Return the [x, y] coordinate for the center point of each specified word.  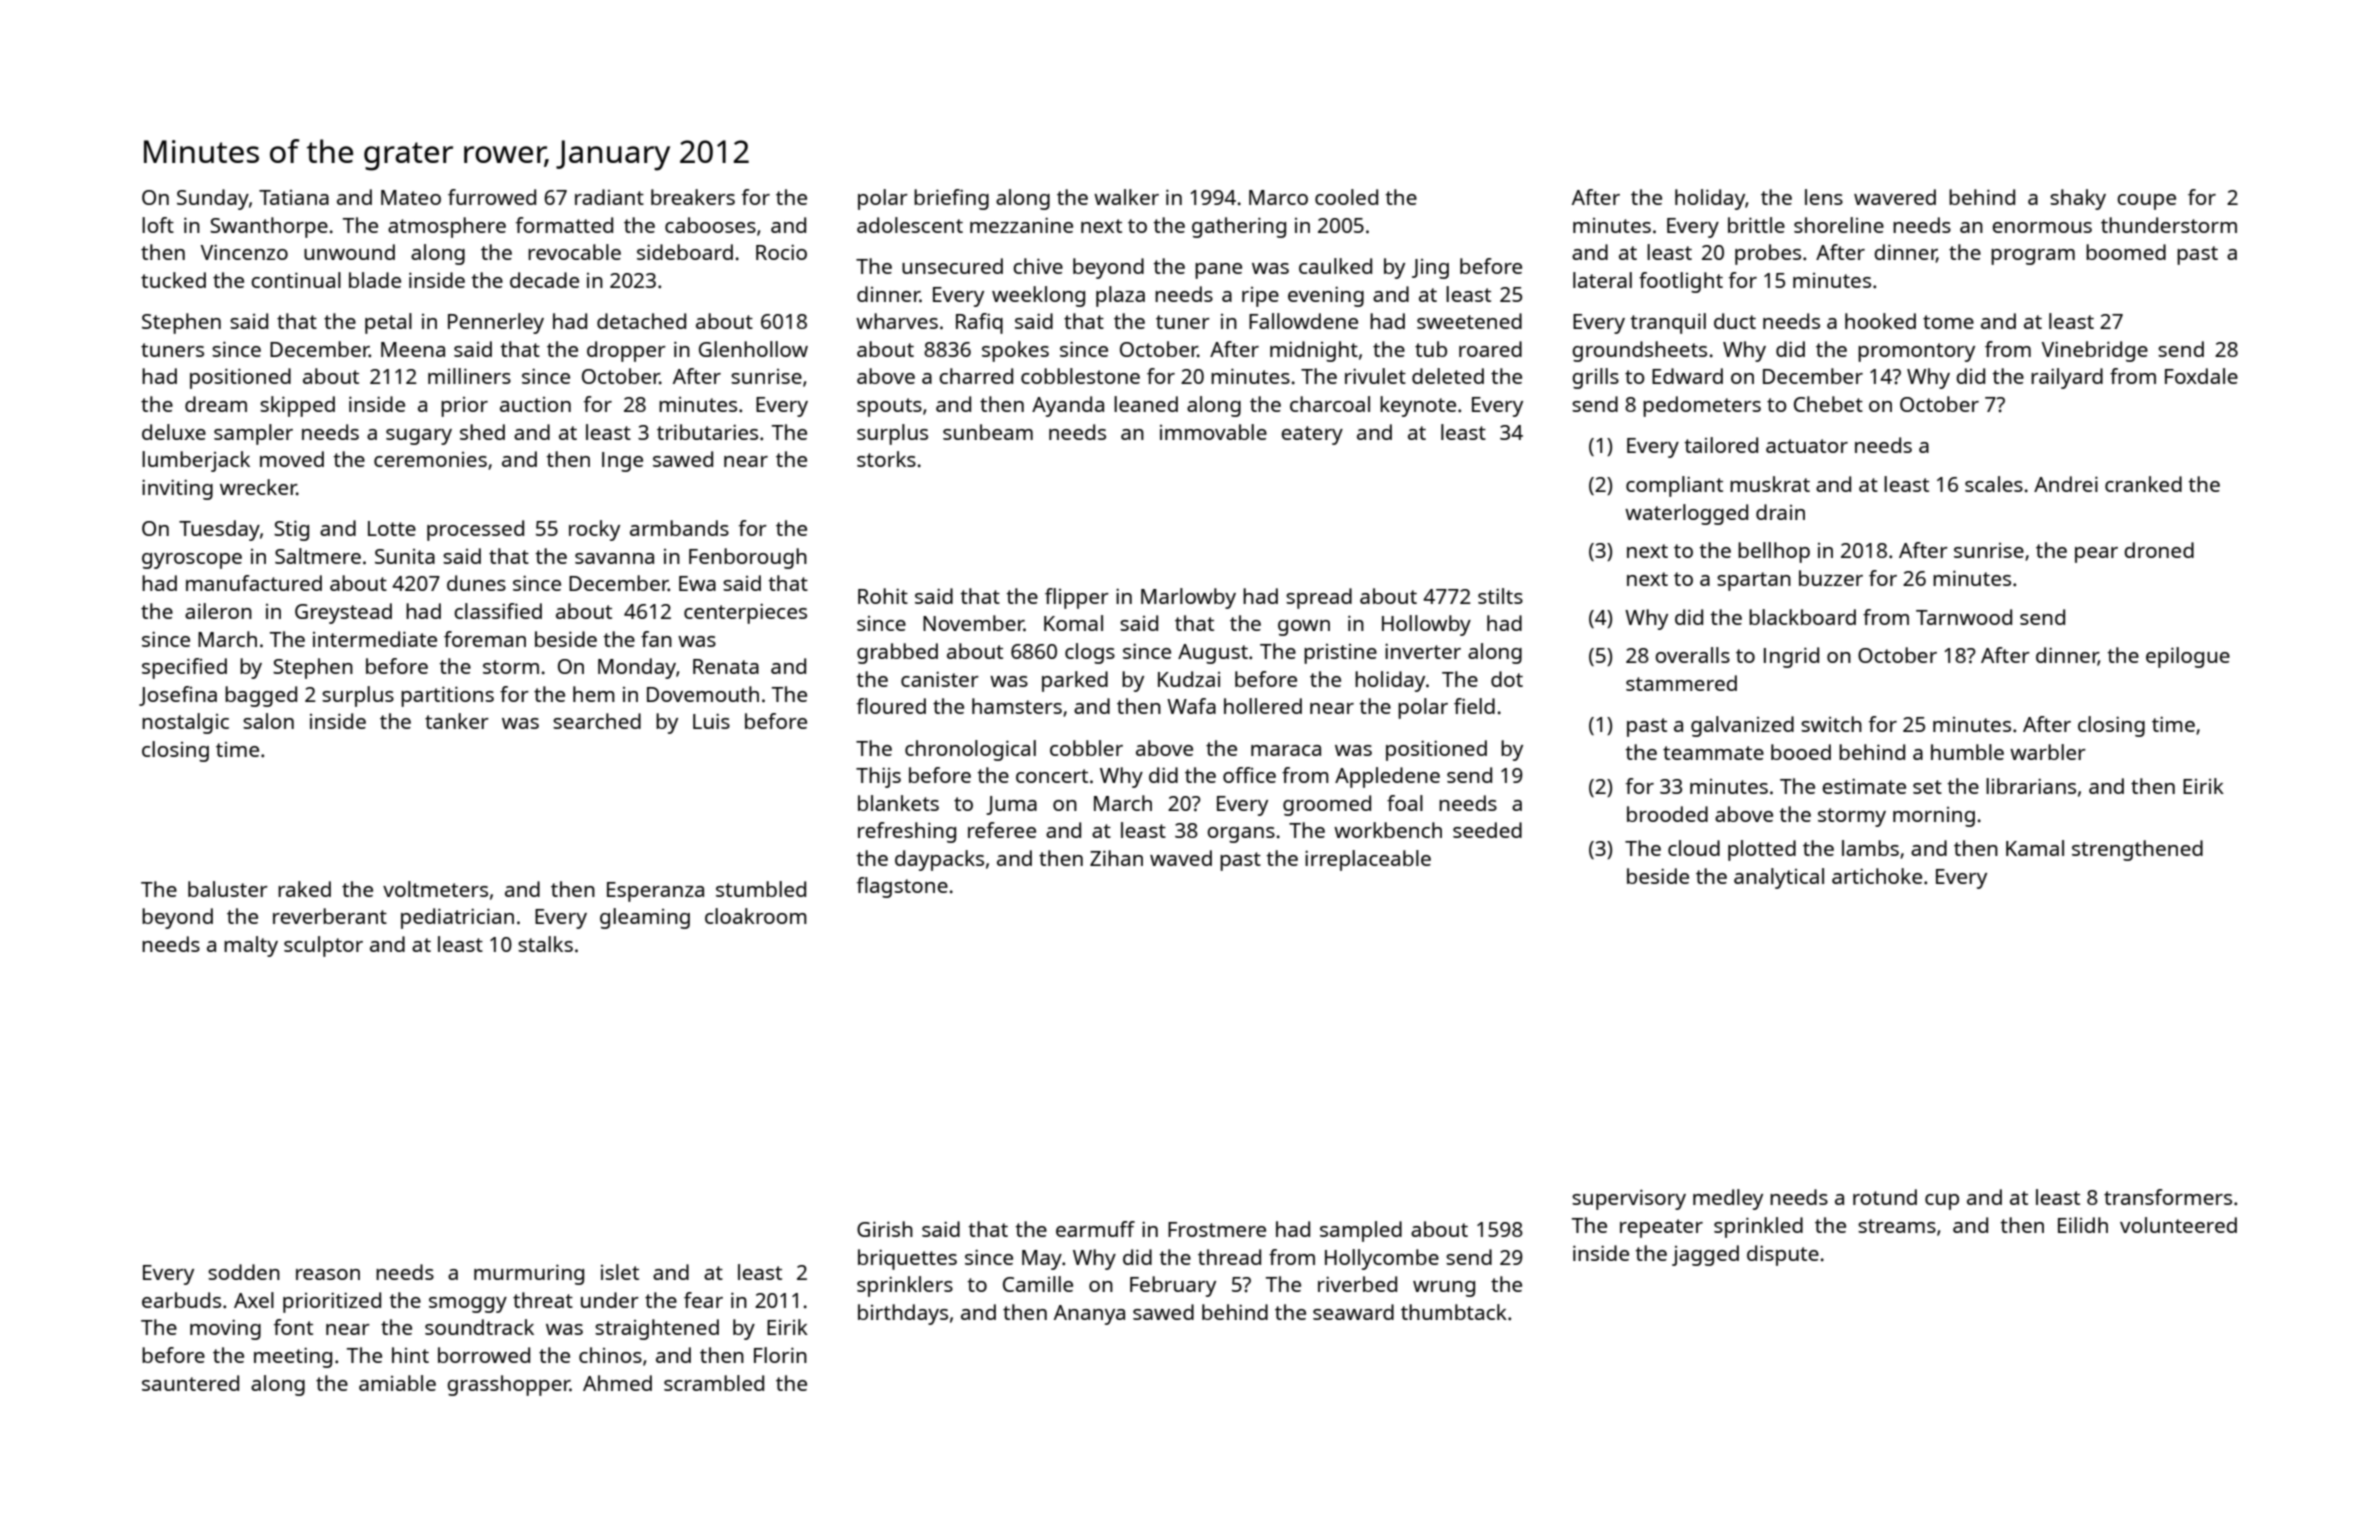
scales [1994, 484]
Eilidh [2083, 1225]
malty [251, 946]
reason [328, 1274]
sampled [1361, 1231]
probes [1768, 254]
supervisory [1629, 1199]
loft [158, 225]
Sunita [405, 556]
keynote [1418, 406]
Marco [1278, 197]
